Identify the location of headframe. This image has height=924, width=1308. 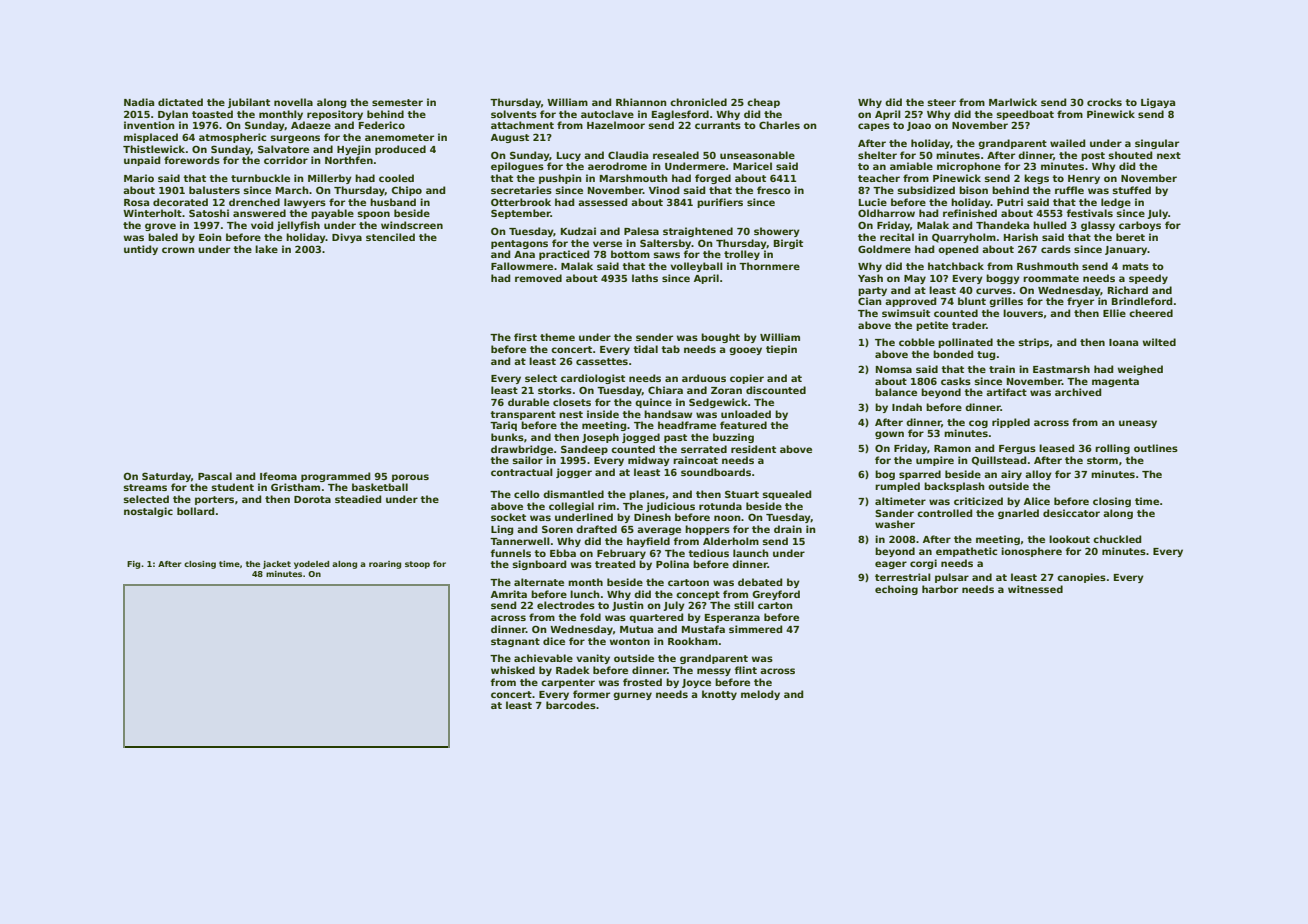
(687, 425).
